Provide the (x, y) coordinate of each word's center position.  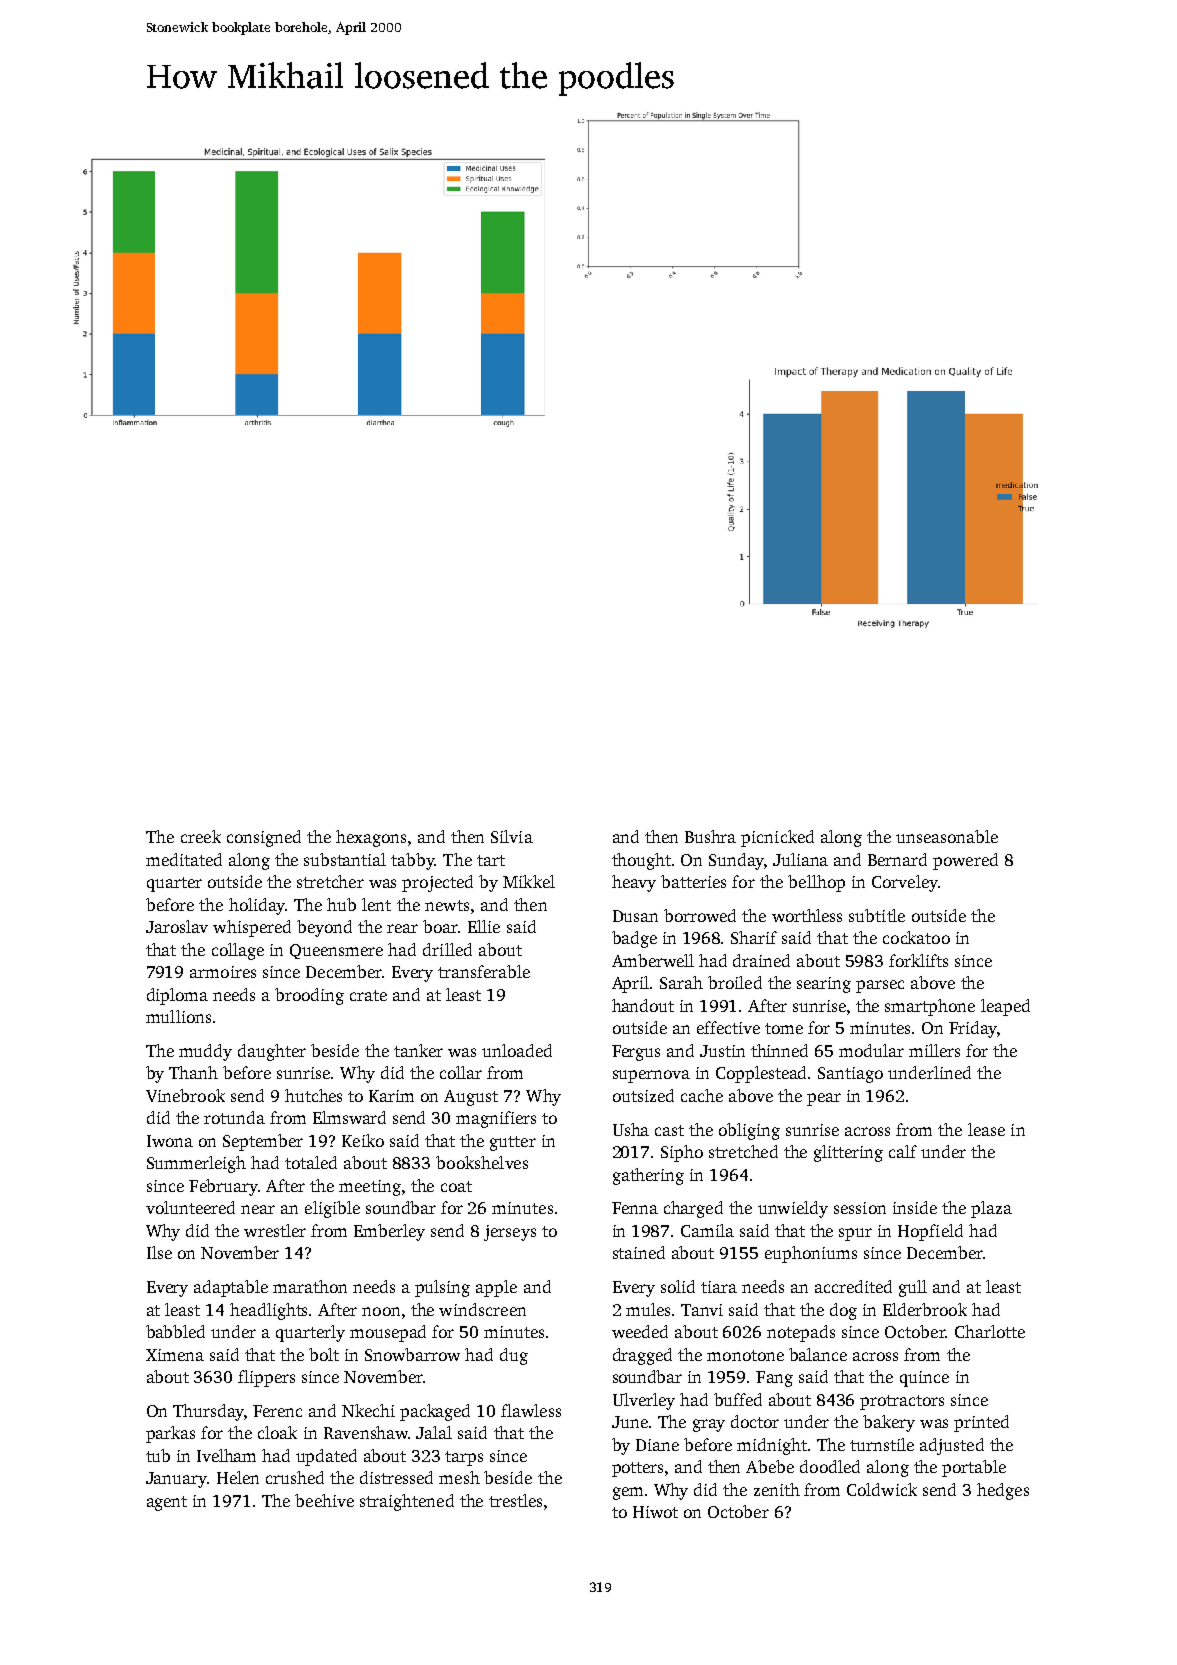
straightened (407, 1502)
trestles (515, 1500)
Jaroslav (177, 926)
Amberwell (653, 960)
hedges (1003, 1491)
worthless (807, 915)
